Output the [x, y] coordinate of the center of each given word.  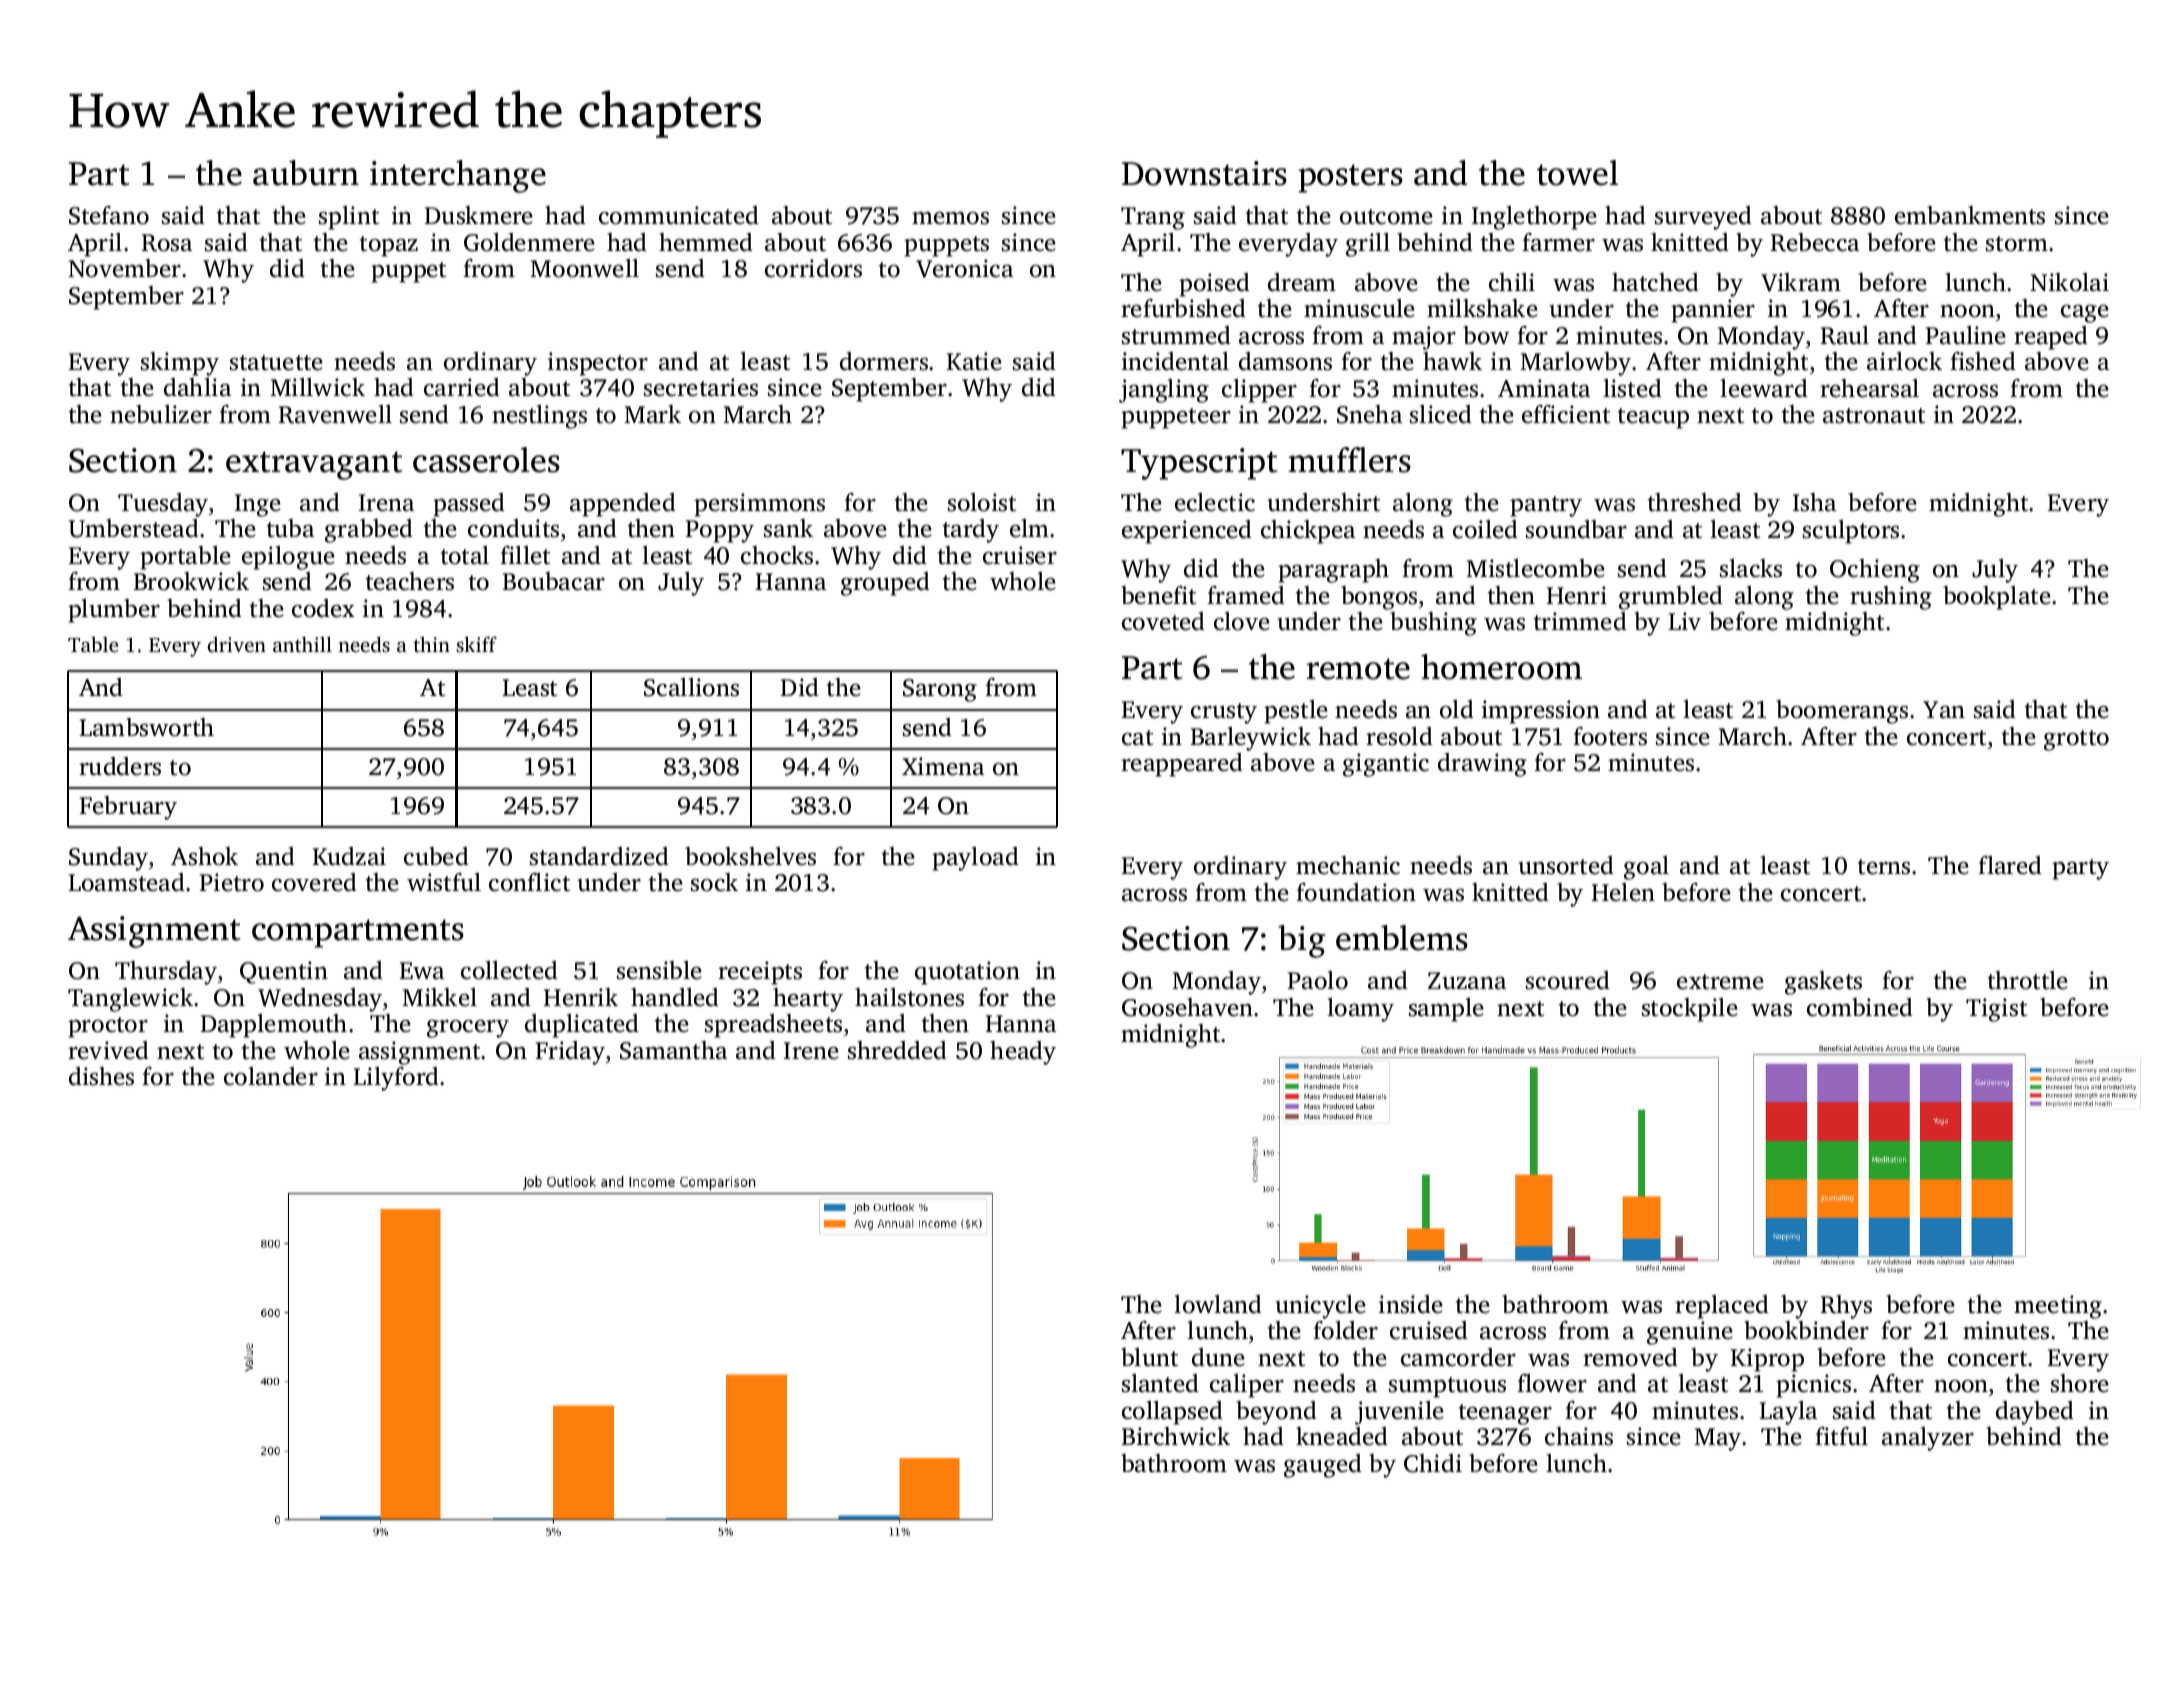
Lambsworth [146, 727]
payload [975, 859]
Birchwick [1176, 1436]
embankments [1970, 215]
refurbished [1183, 308]
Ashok [204, 856]
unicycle [1320, 1307]
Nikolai [2069, 282]
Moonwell [584, 268]
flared [2010, 865]
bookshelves [750, 856]
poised [1214, 285]
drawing [1482, 765]
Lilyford [396, 1079]
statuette [276, 363]
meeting [2059, 1307]
